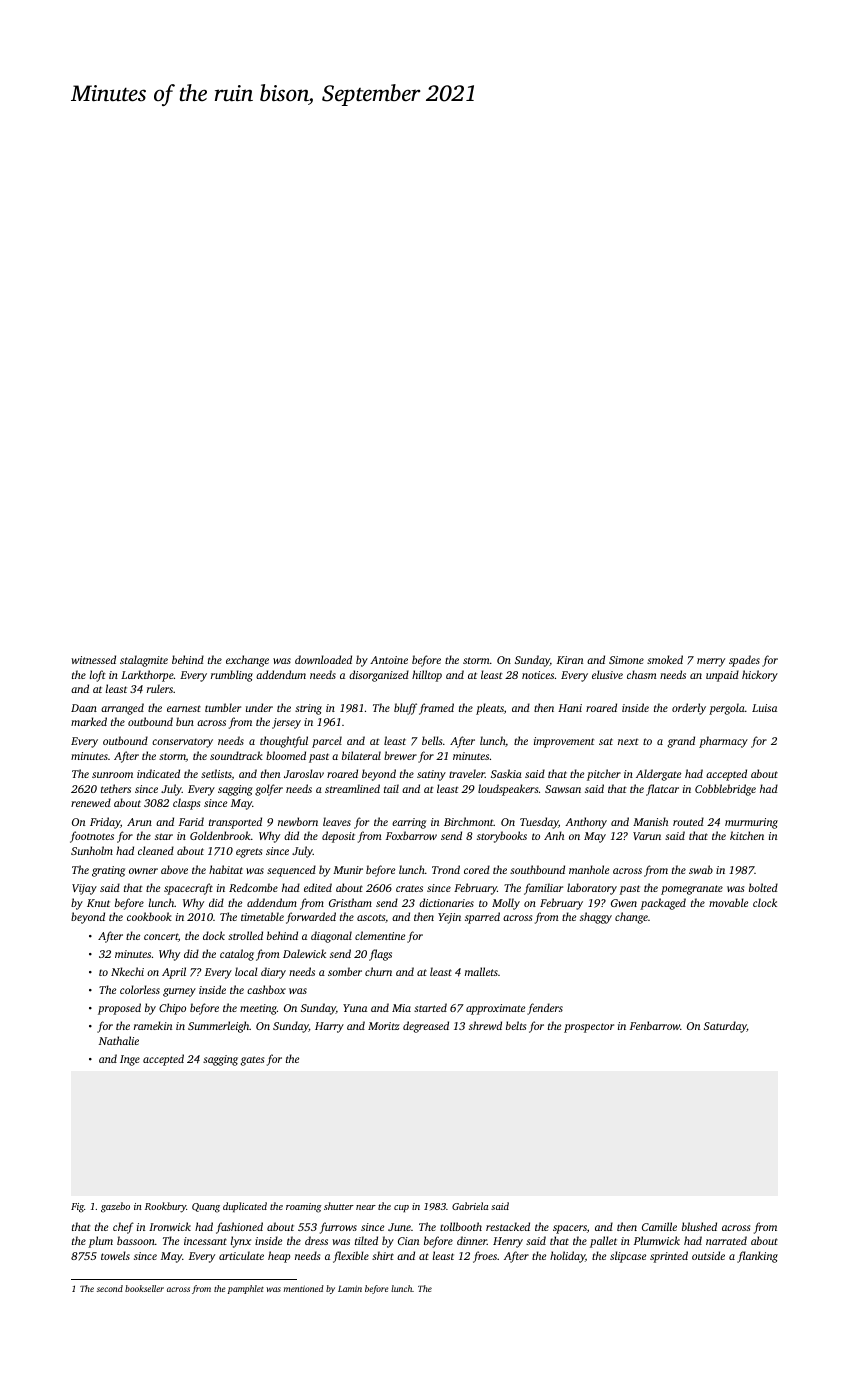  Describe the element at coordinates (127, 971) in the image. I see `Nkechi` at that location.
